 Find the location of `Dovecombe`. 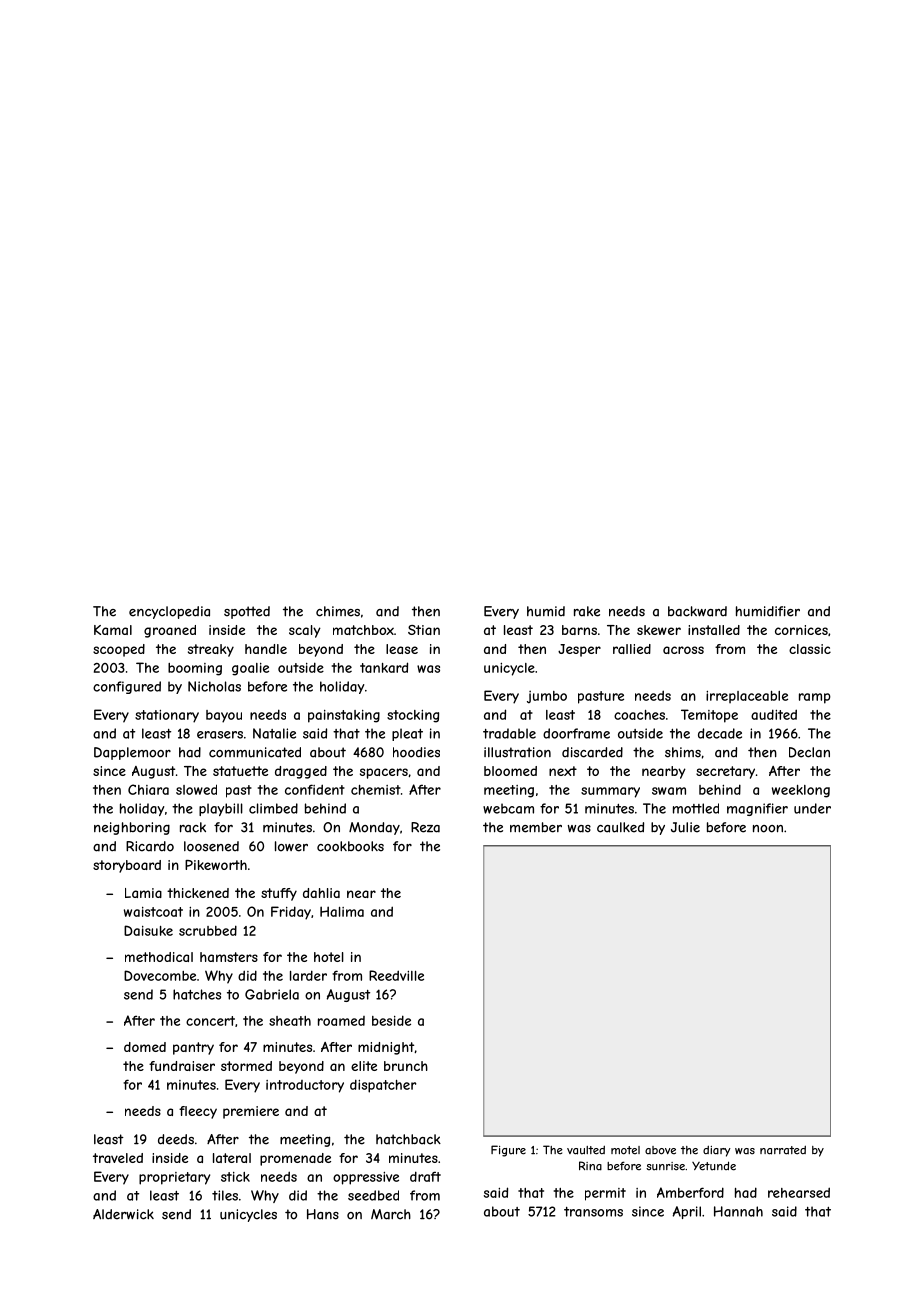

Dovecombe is located at coordinates (160, 975).
